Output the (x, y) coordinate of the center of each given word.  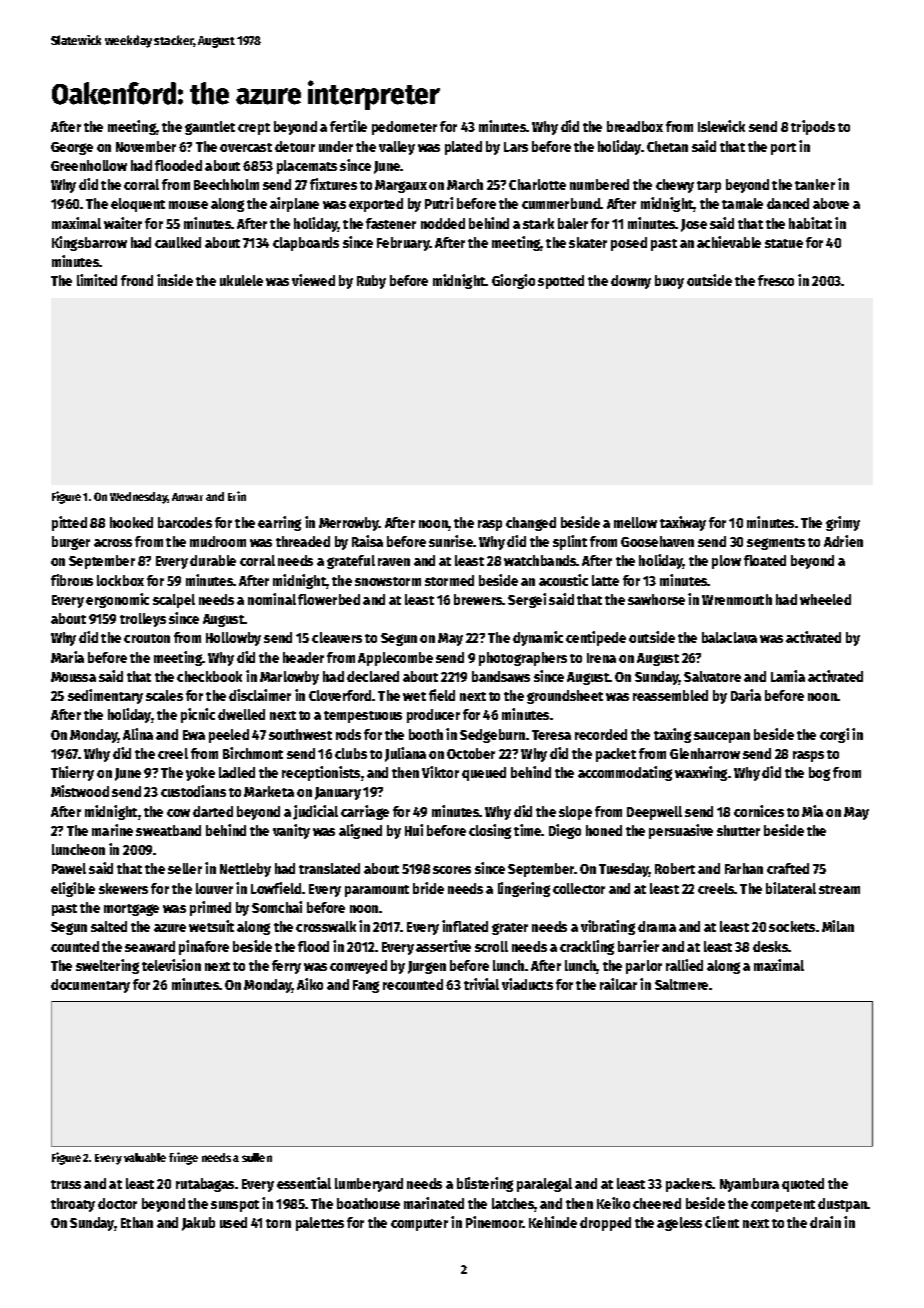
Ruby (371, 282)
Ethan (137, 1222)
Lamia (788, 676)
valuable (145, 1157)
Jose (694, 225)
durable (213, 560)
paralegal (544, 1185)
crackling (587, 947)
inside (175, 280)
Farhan (744, 868)
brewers (478, 599)
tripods (813, 127)
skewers (123, 888)
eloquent (138, 205)
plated (463, 148)
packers (689, 1185)
